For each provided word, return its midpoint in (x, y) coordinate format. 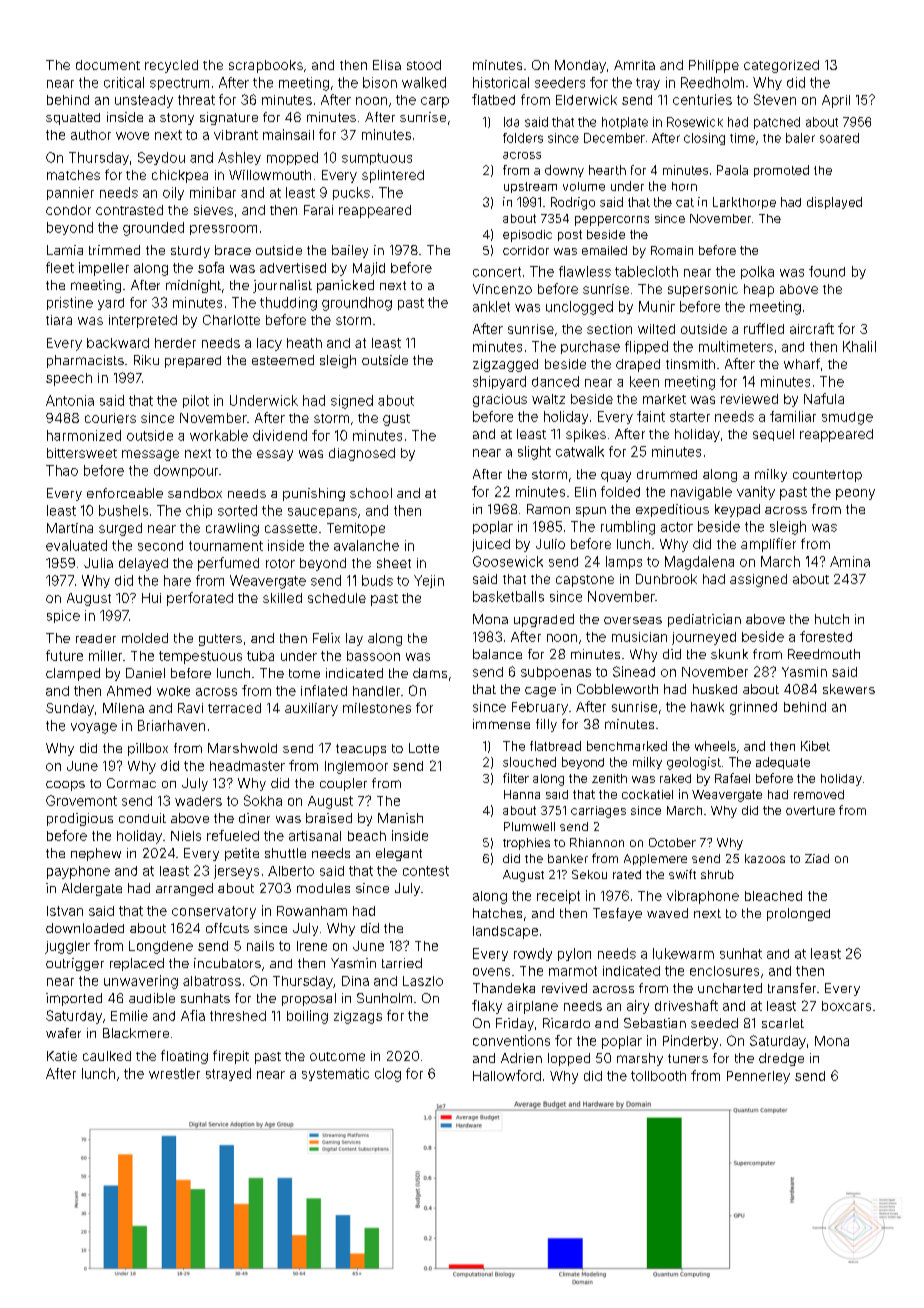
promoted (781, 171)
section (609, 329)
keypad (737, 510)
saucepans (322, 513)
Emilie (129, 1015)
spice (63, 616)
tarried (402, 963)
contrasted (129, 210)
